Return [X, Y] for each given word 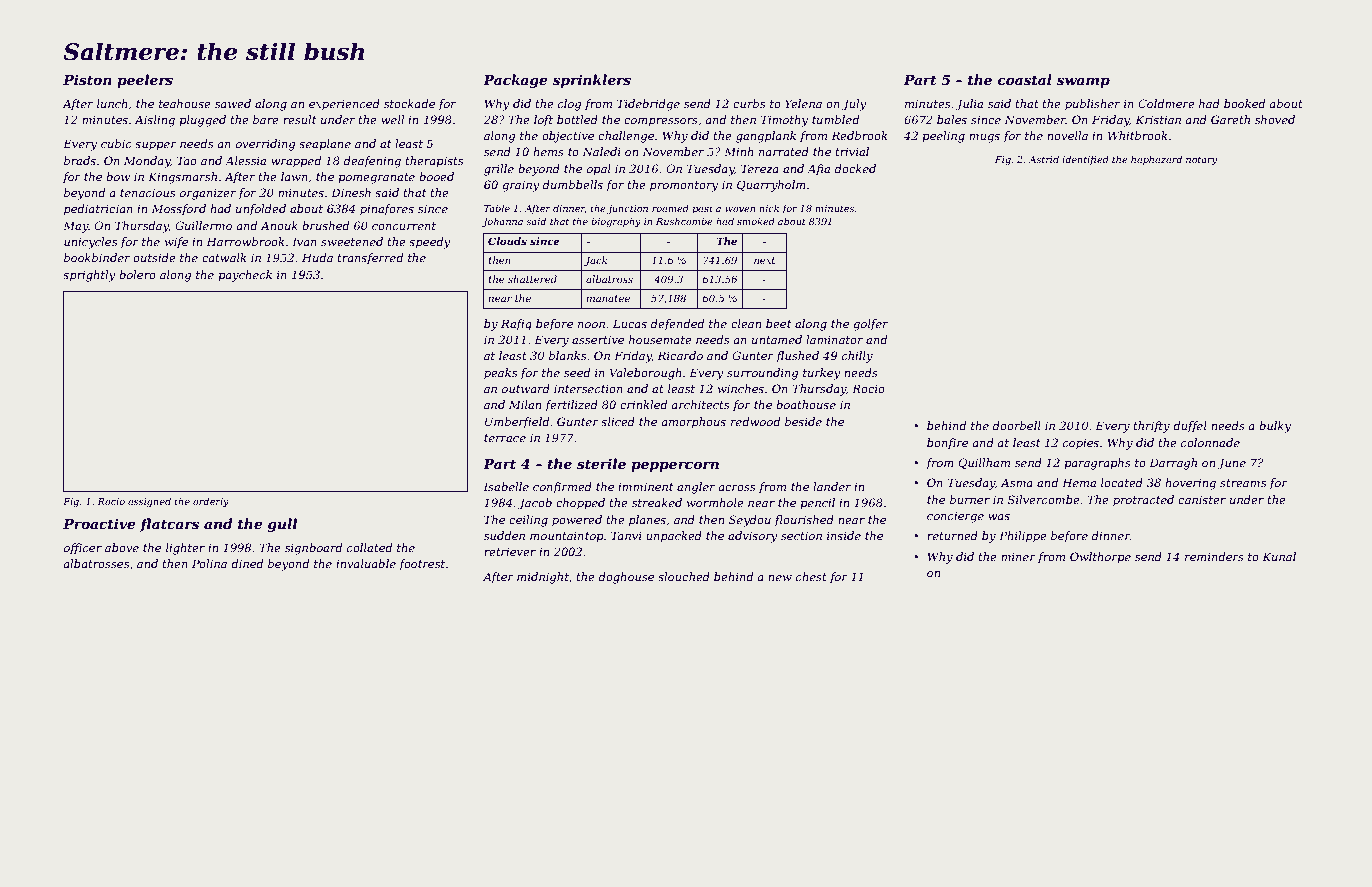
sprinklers [592, 81]
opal [599, 170]
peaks [500, 374]
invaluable [366, 563]
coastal [1025, 79]
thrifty [1152, 427]
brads [80, 160]
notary [1201, 160]
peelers [145, 81]
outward [526, 388]
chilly [857, 357]
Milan [525, 404]
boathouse [806, 404]
